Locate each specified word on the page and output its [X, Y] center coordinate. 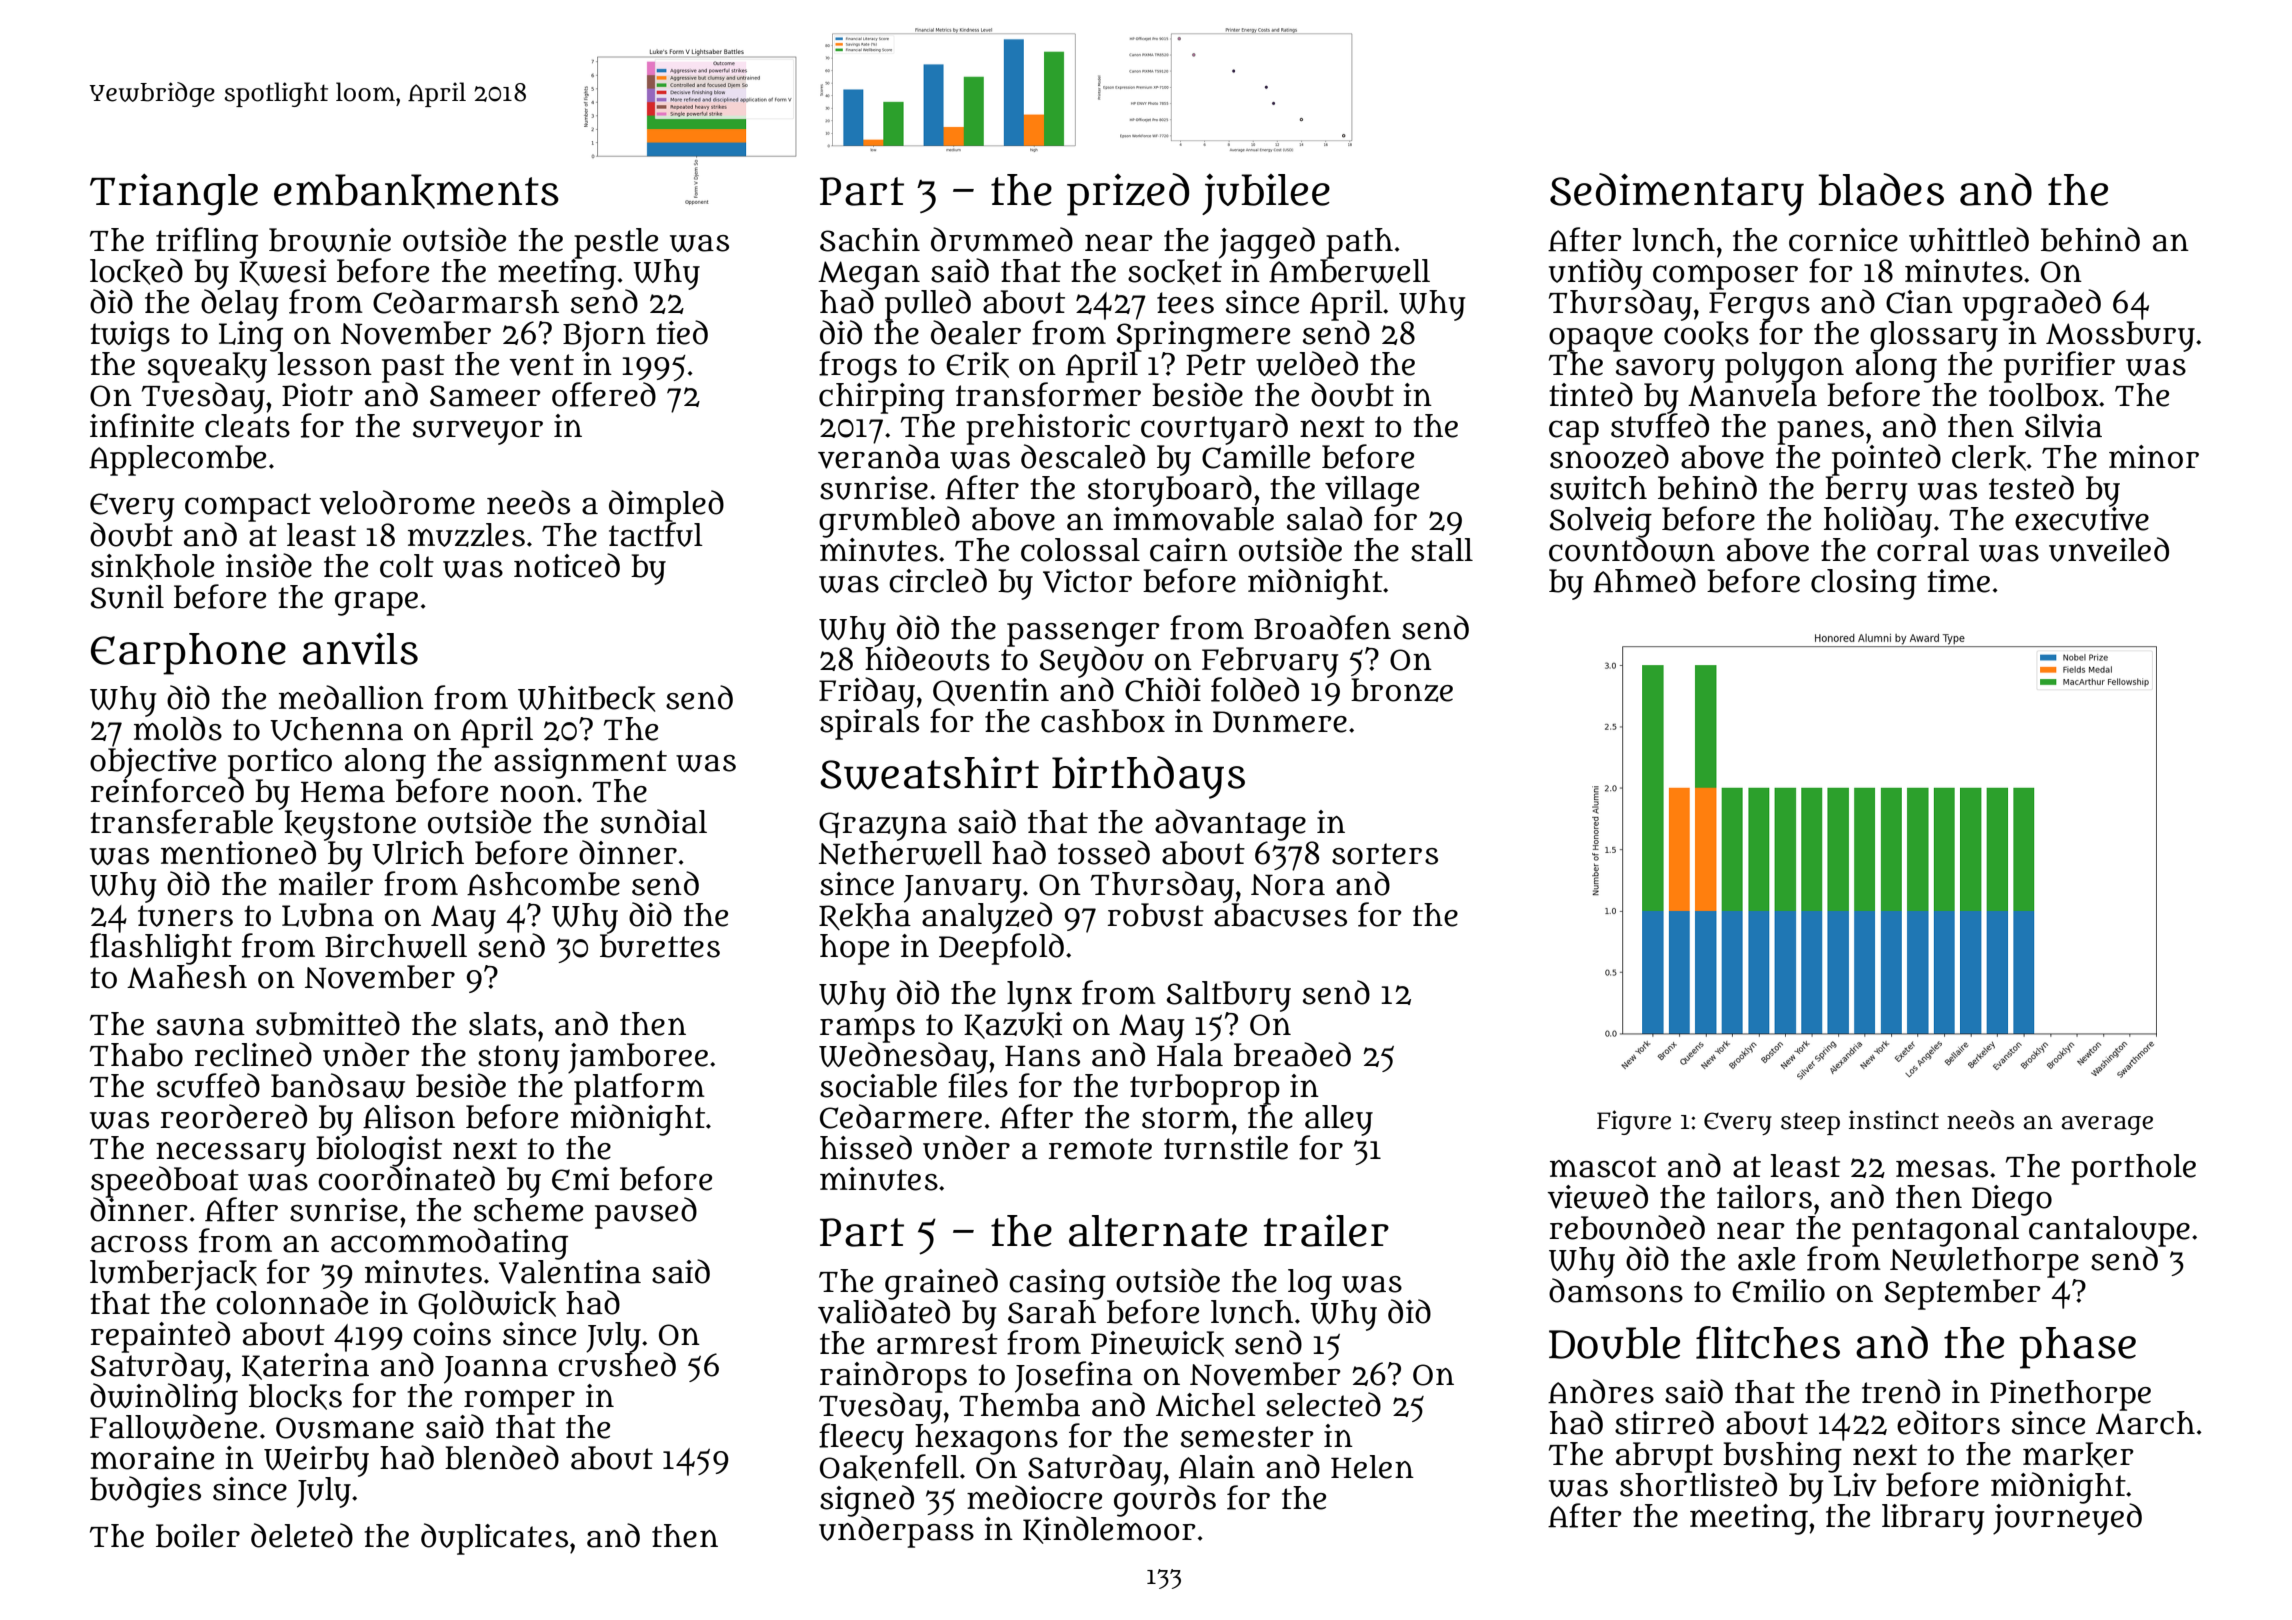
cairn [1189, 550]
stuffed [1660, 425]
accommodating [449, 1244]
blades [1881, 189]
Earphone [188, 654]
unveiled [2109, 549]
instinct [1894, 1120]
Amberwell [1349, 271]
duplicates [494, 1539]
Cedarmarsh [466, 301]
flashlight [161, 949]
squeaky [207, 367]
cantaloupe [2109, 1231]
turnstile [1226, 1148]
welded [1307, 363]
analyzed [988, 918]
